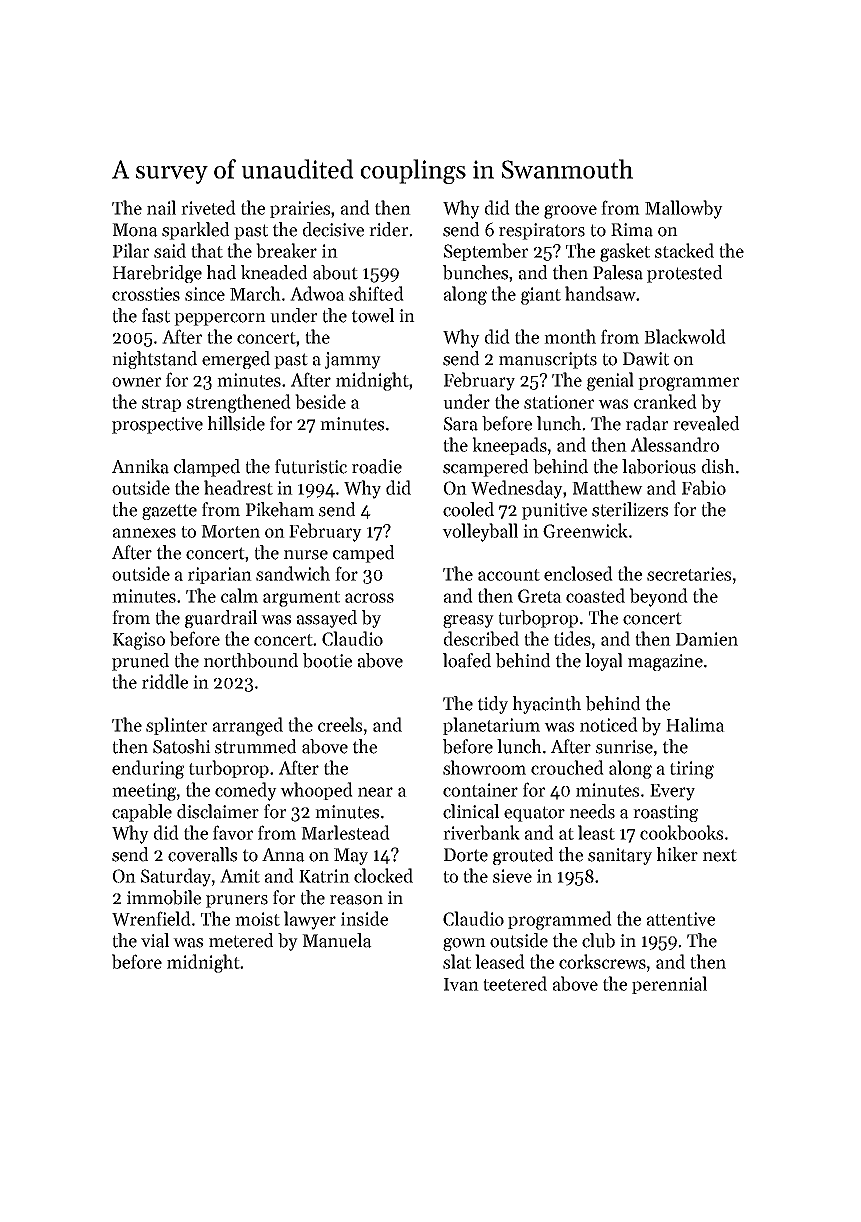  Describe the element at coordinates (251, 660) in the document. I see `northbound` at that location.
